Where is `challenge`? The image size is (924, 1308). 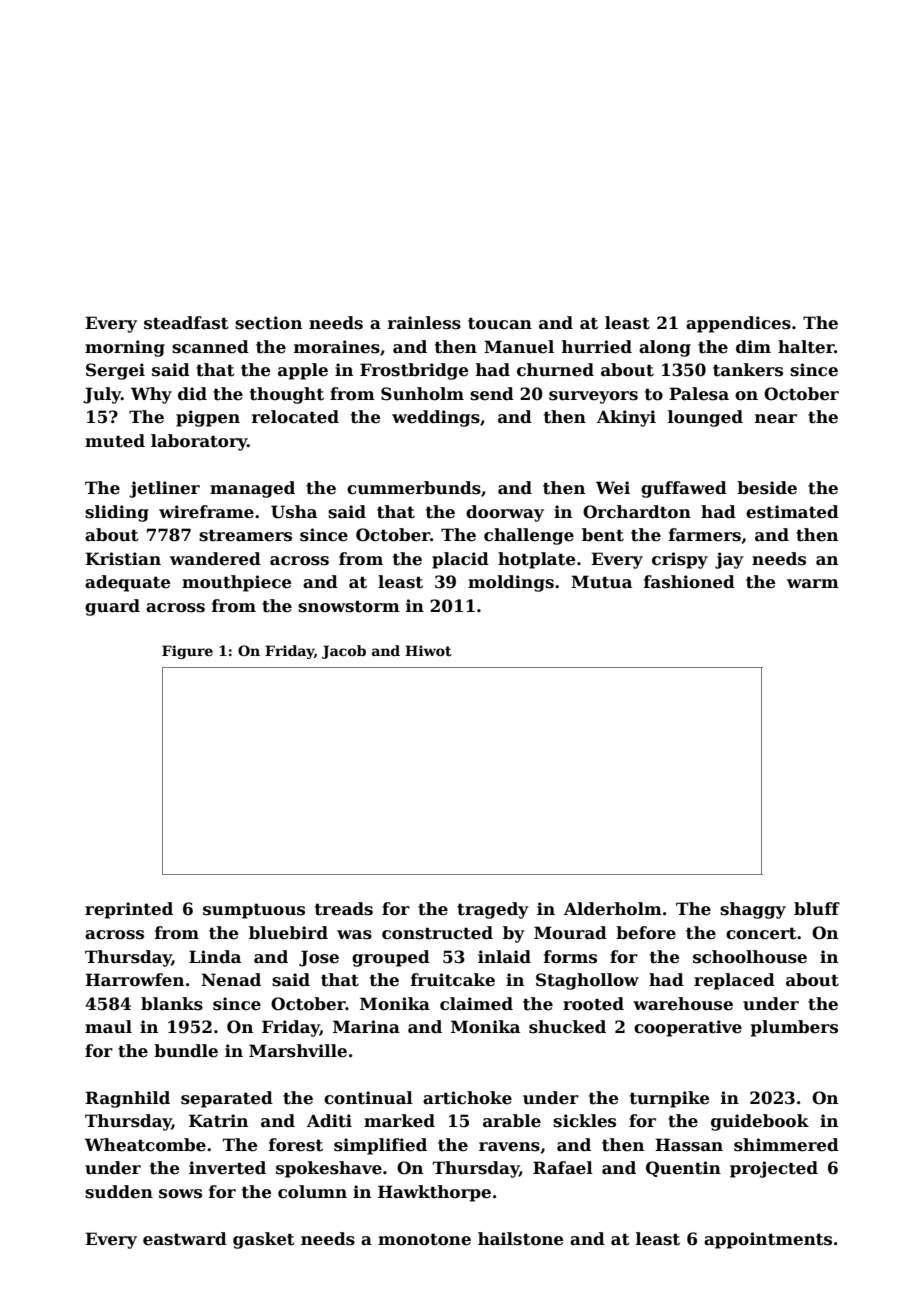 challenge is located at coordinates (529, 536).
